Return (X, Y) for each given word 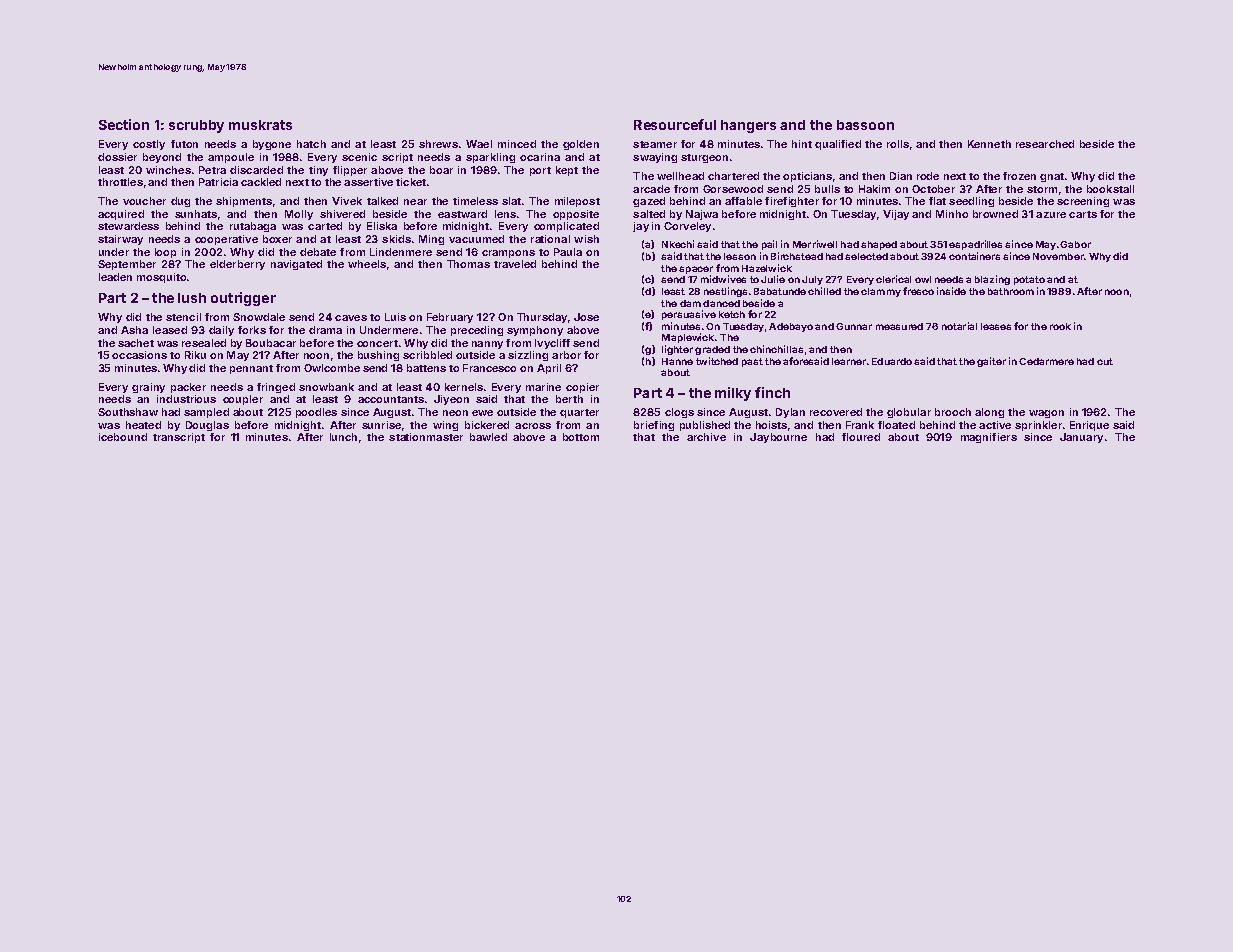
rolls (898, 144)
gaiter (991, 362)
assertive (368, 182)
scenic (359, 157)
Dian (901, 176)
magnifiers (989, 438)
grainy (148, 388)
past (752, 362)
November (1058, 256)
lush (192, 298)
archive (706, 437)
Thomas (468, 264)
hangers (748, 126)
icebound (123, 437)
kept (567, 171)
